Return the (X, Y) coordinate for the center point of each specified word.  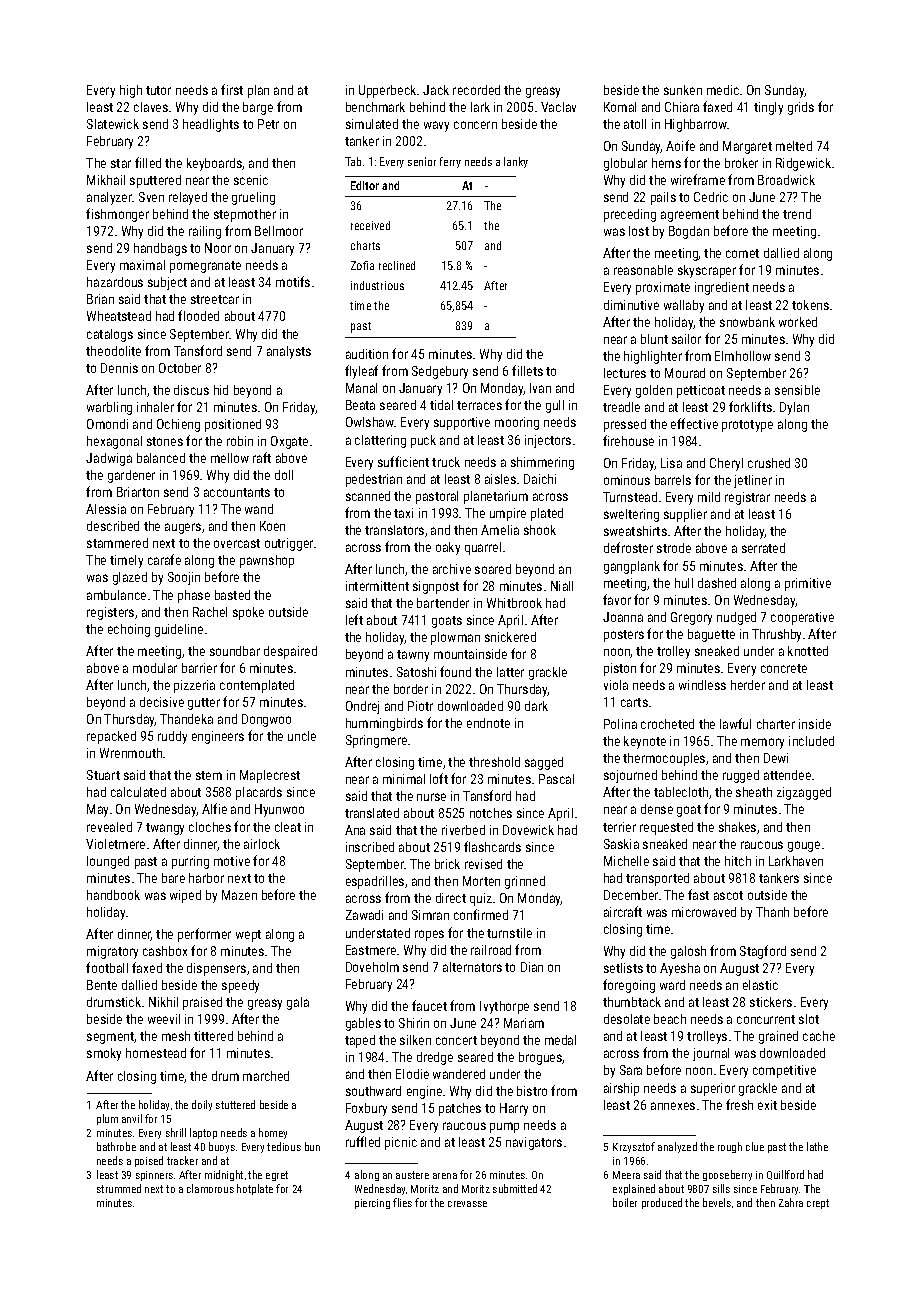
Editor (365, 185)
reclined (397, 265)
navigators (534, 1143)
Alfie (214, 808)
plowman (455, 638)
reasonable (643, 270)
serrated (763, 548)
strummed (119, 1188)
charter (776, 724)
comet (742, 253)
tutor (158, 90)
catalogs (110, 335)
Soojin (184, 578)
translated (372, 813)
